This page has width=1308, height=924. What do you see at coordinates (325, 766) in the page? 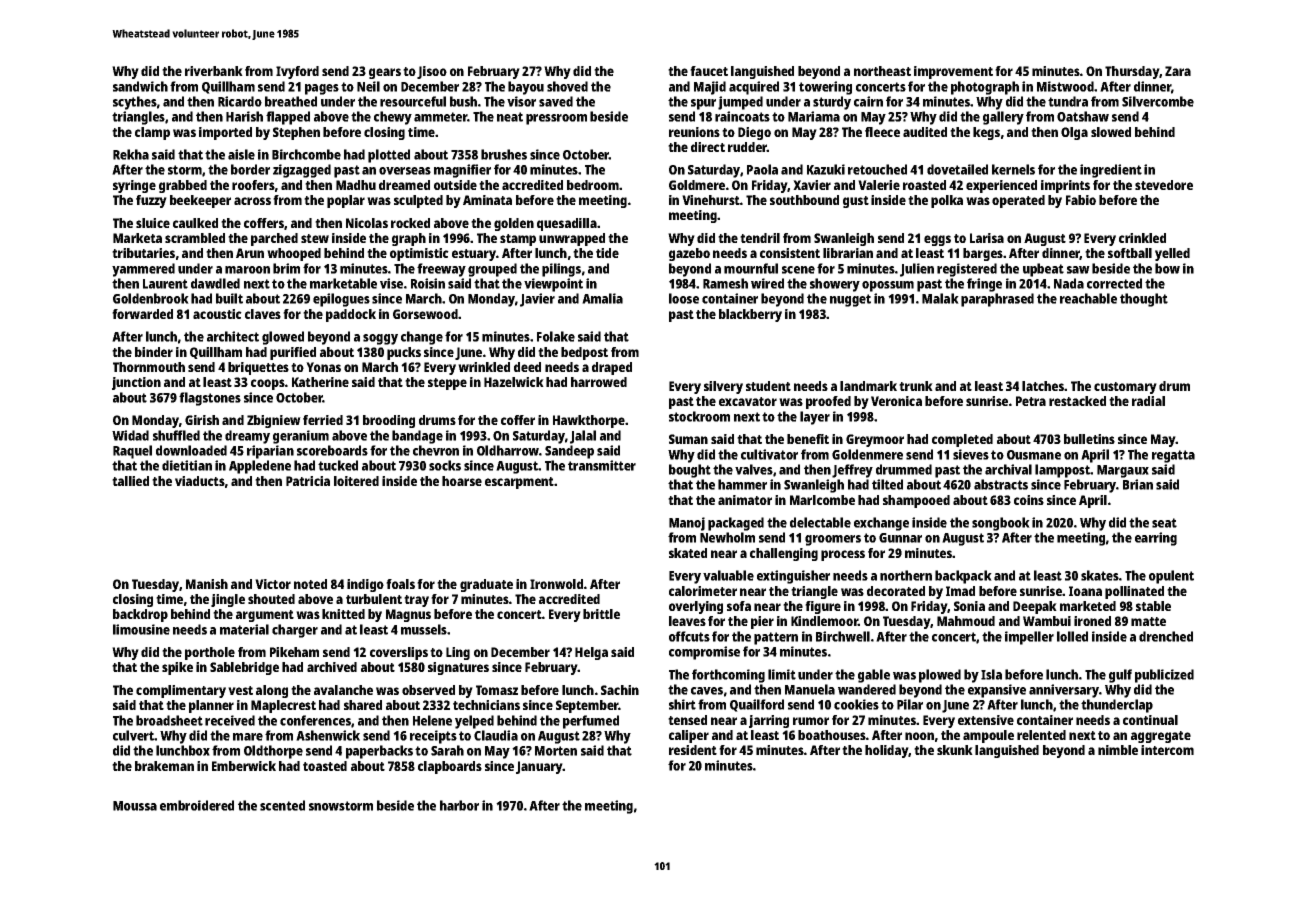
I see `toasted` at bounding box center [325, 766].
